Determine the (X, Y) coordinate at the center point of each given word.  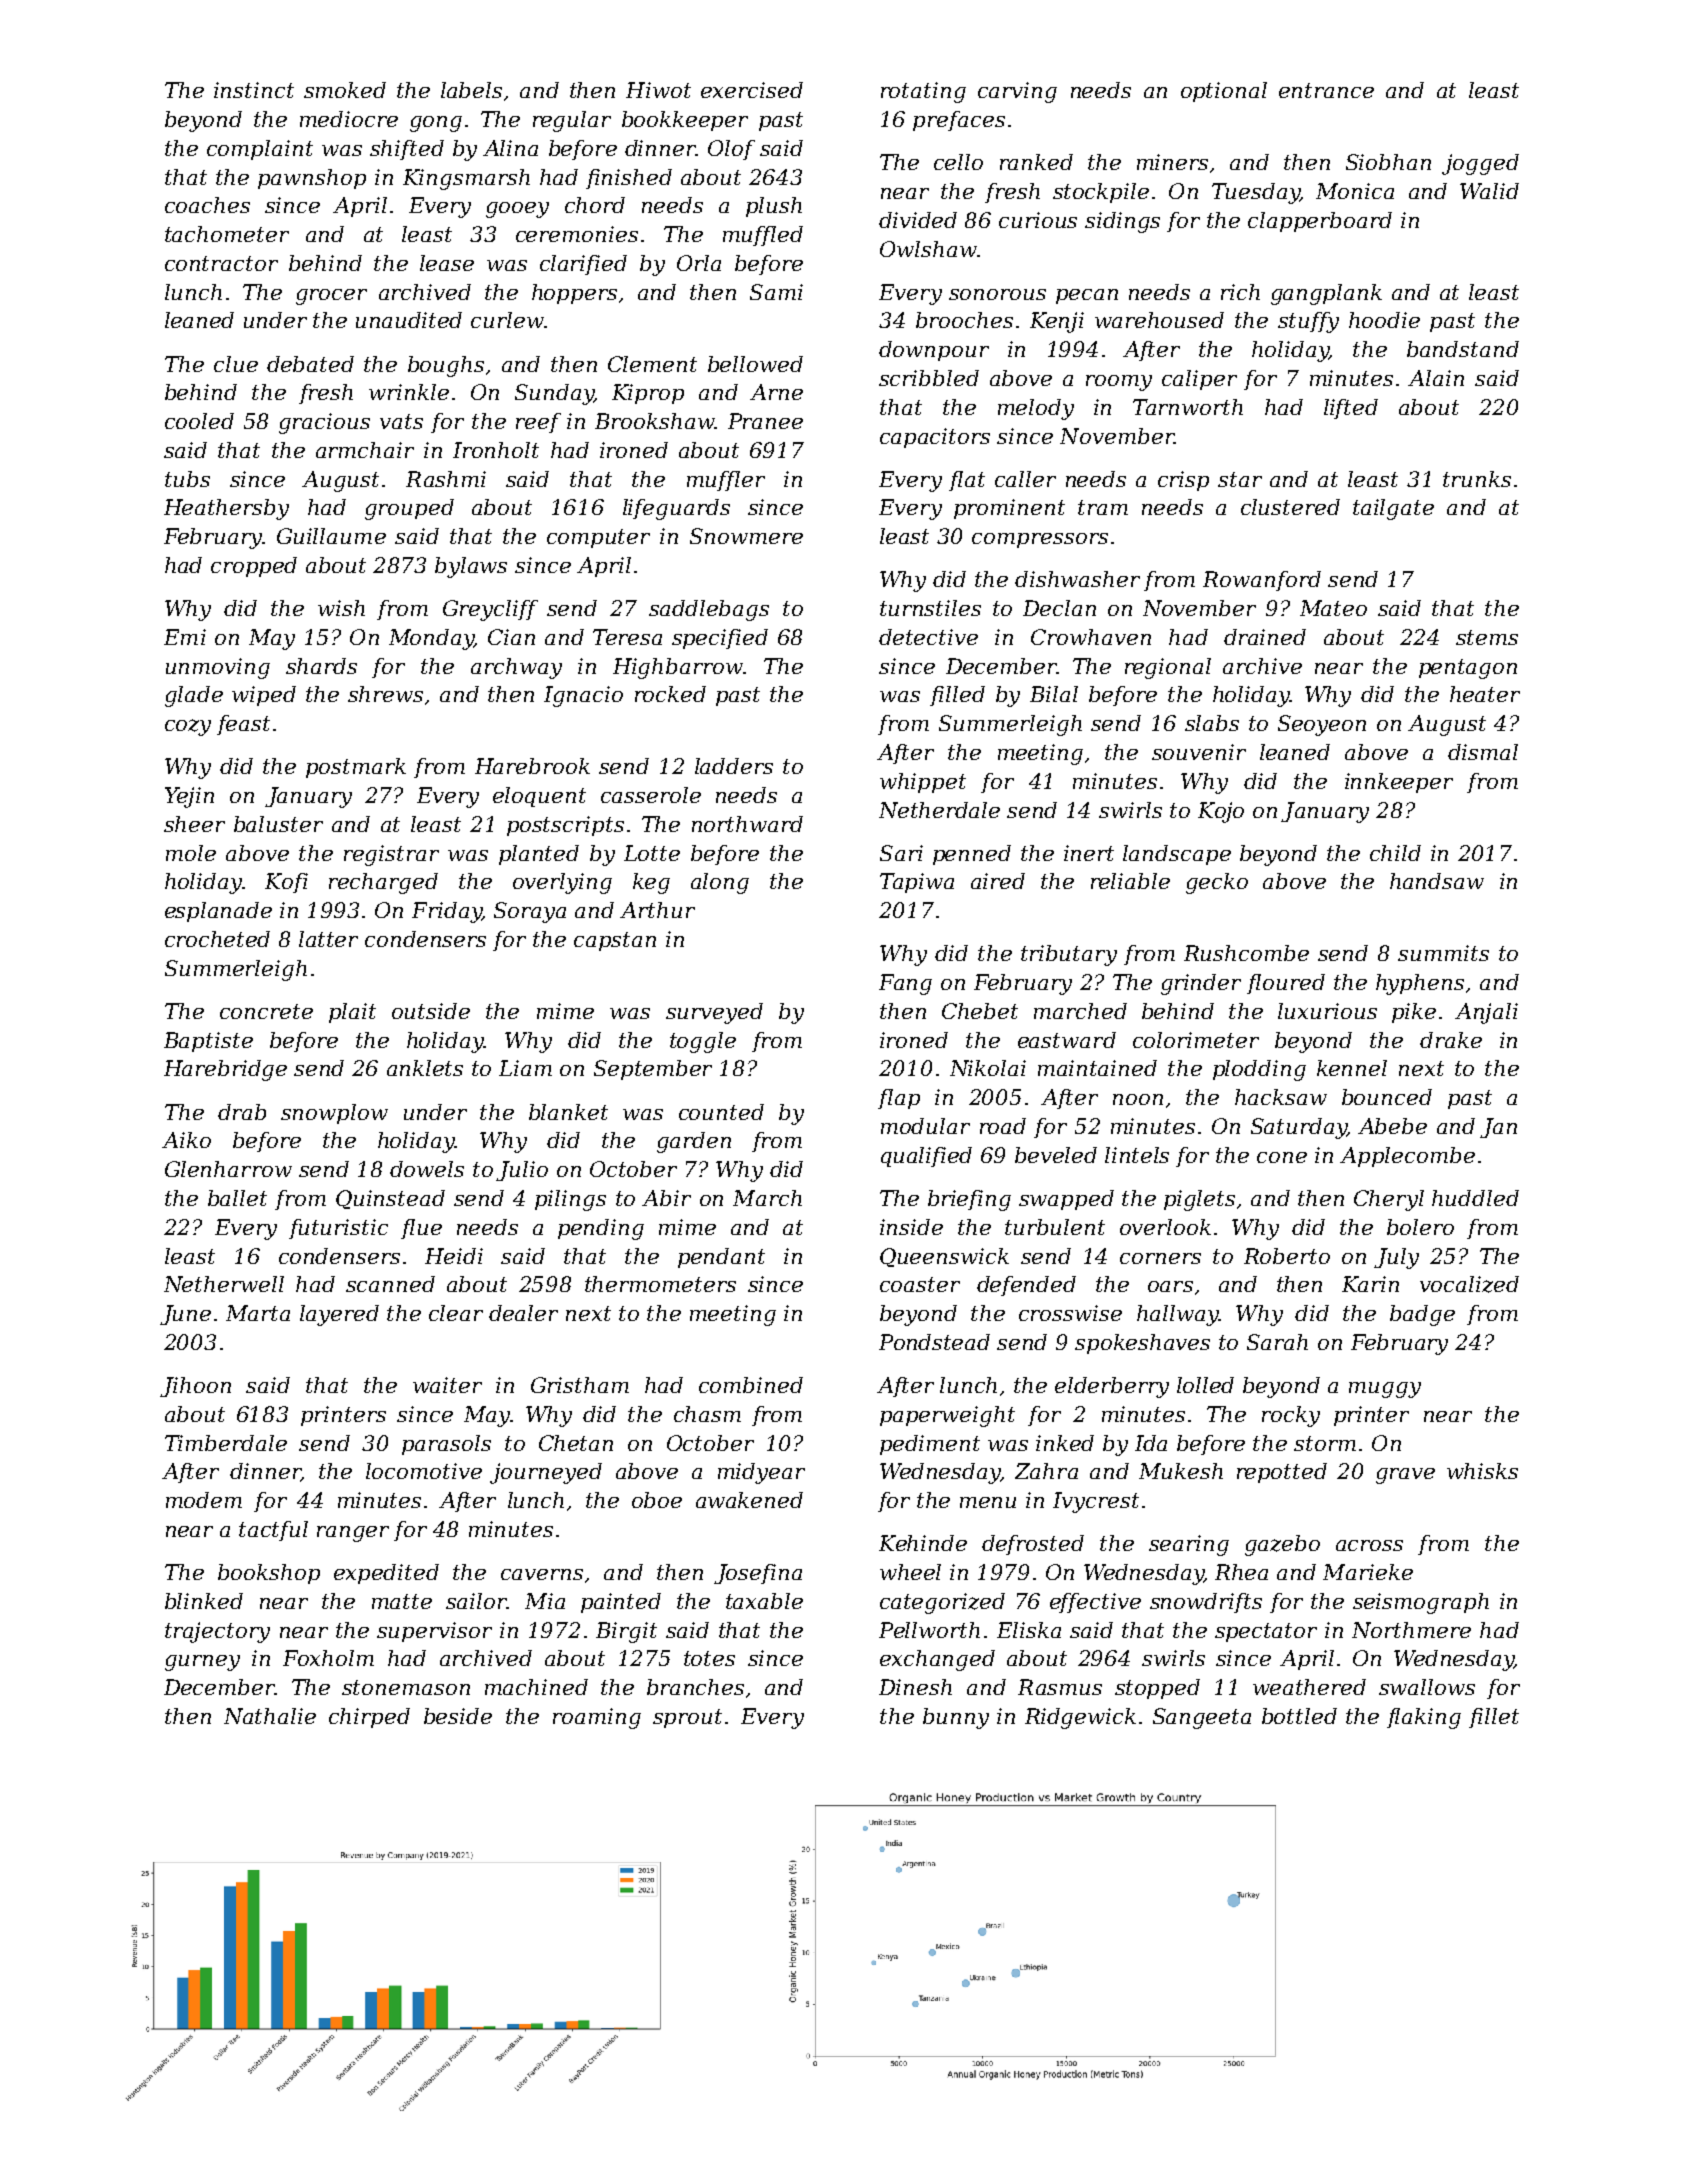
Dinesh (915, 1687)
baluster (278, 824)
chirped (369, 1718)
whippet (923, 783)
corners (1160, 1258)
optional (1224, 92)
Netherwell (224, 1284)
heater (1485, 694)
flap (899, 1099)
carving (1017, 92)
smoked (345, 90)
